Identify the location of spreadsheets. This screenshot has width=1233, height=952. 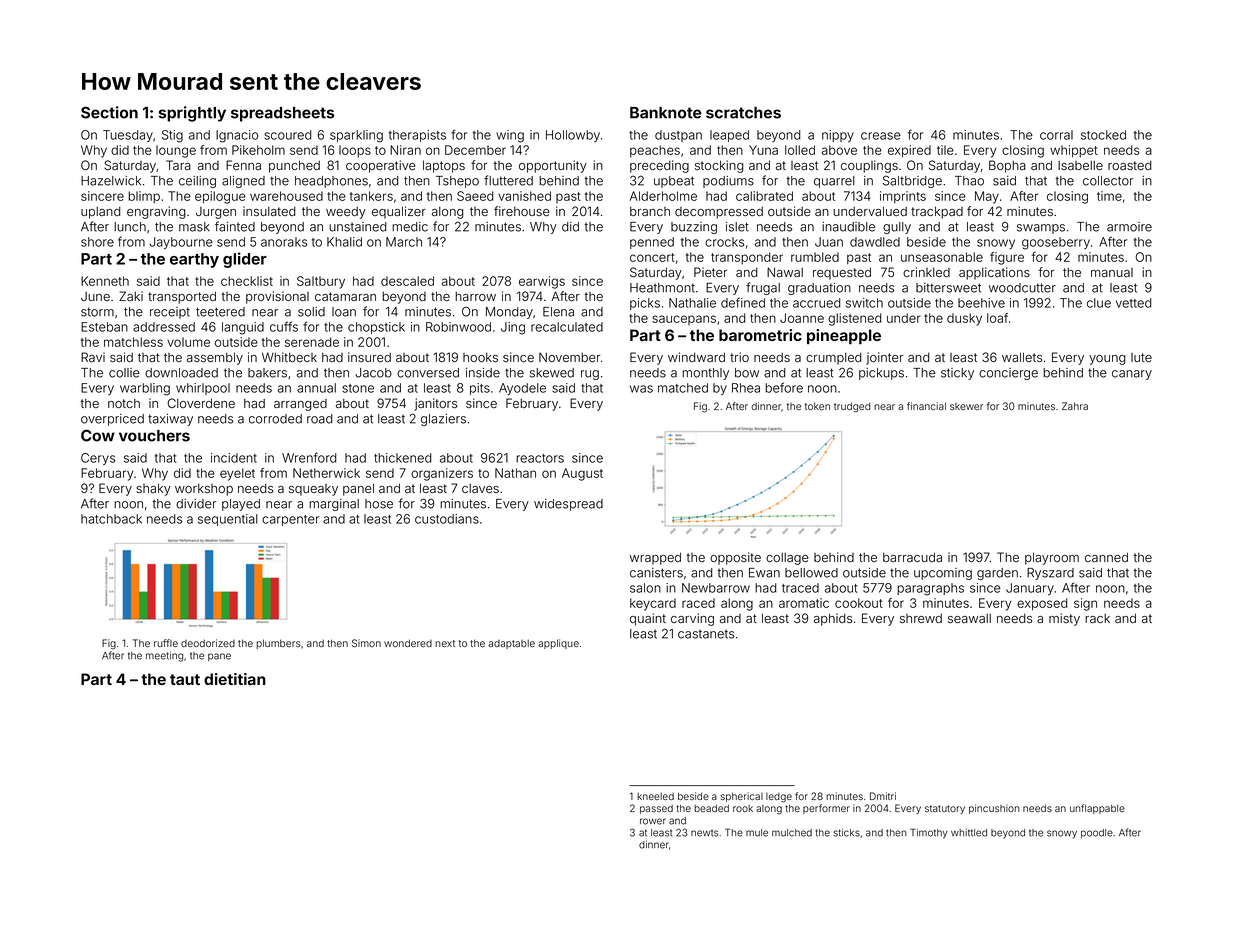
(282, 114).
